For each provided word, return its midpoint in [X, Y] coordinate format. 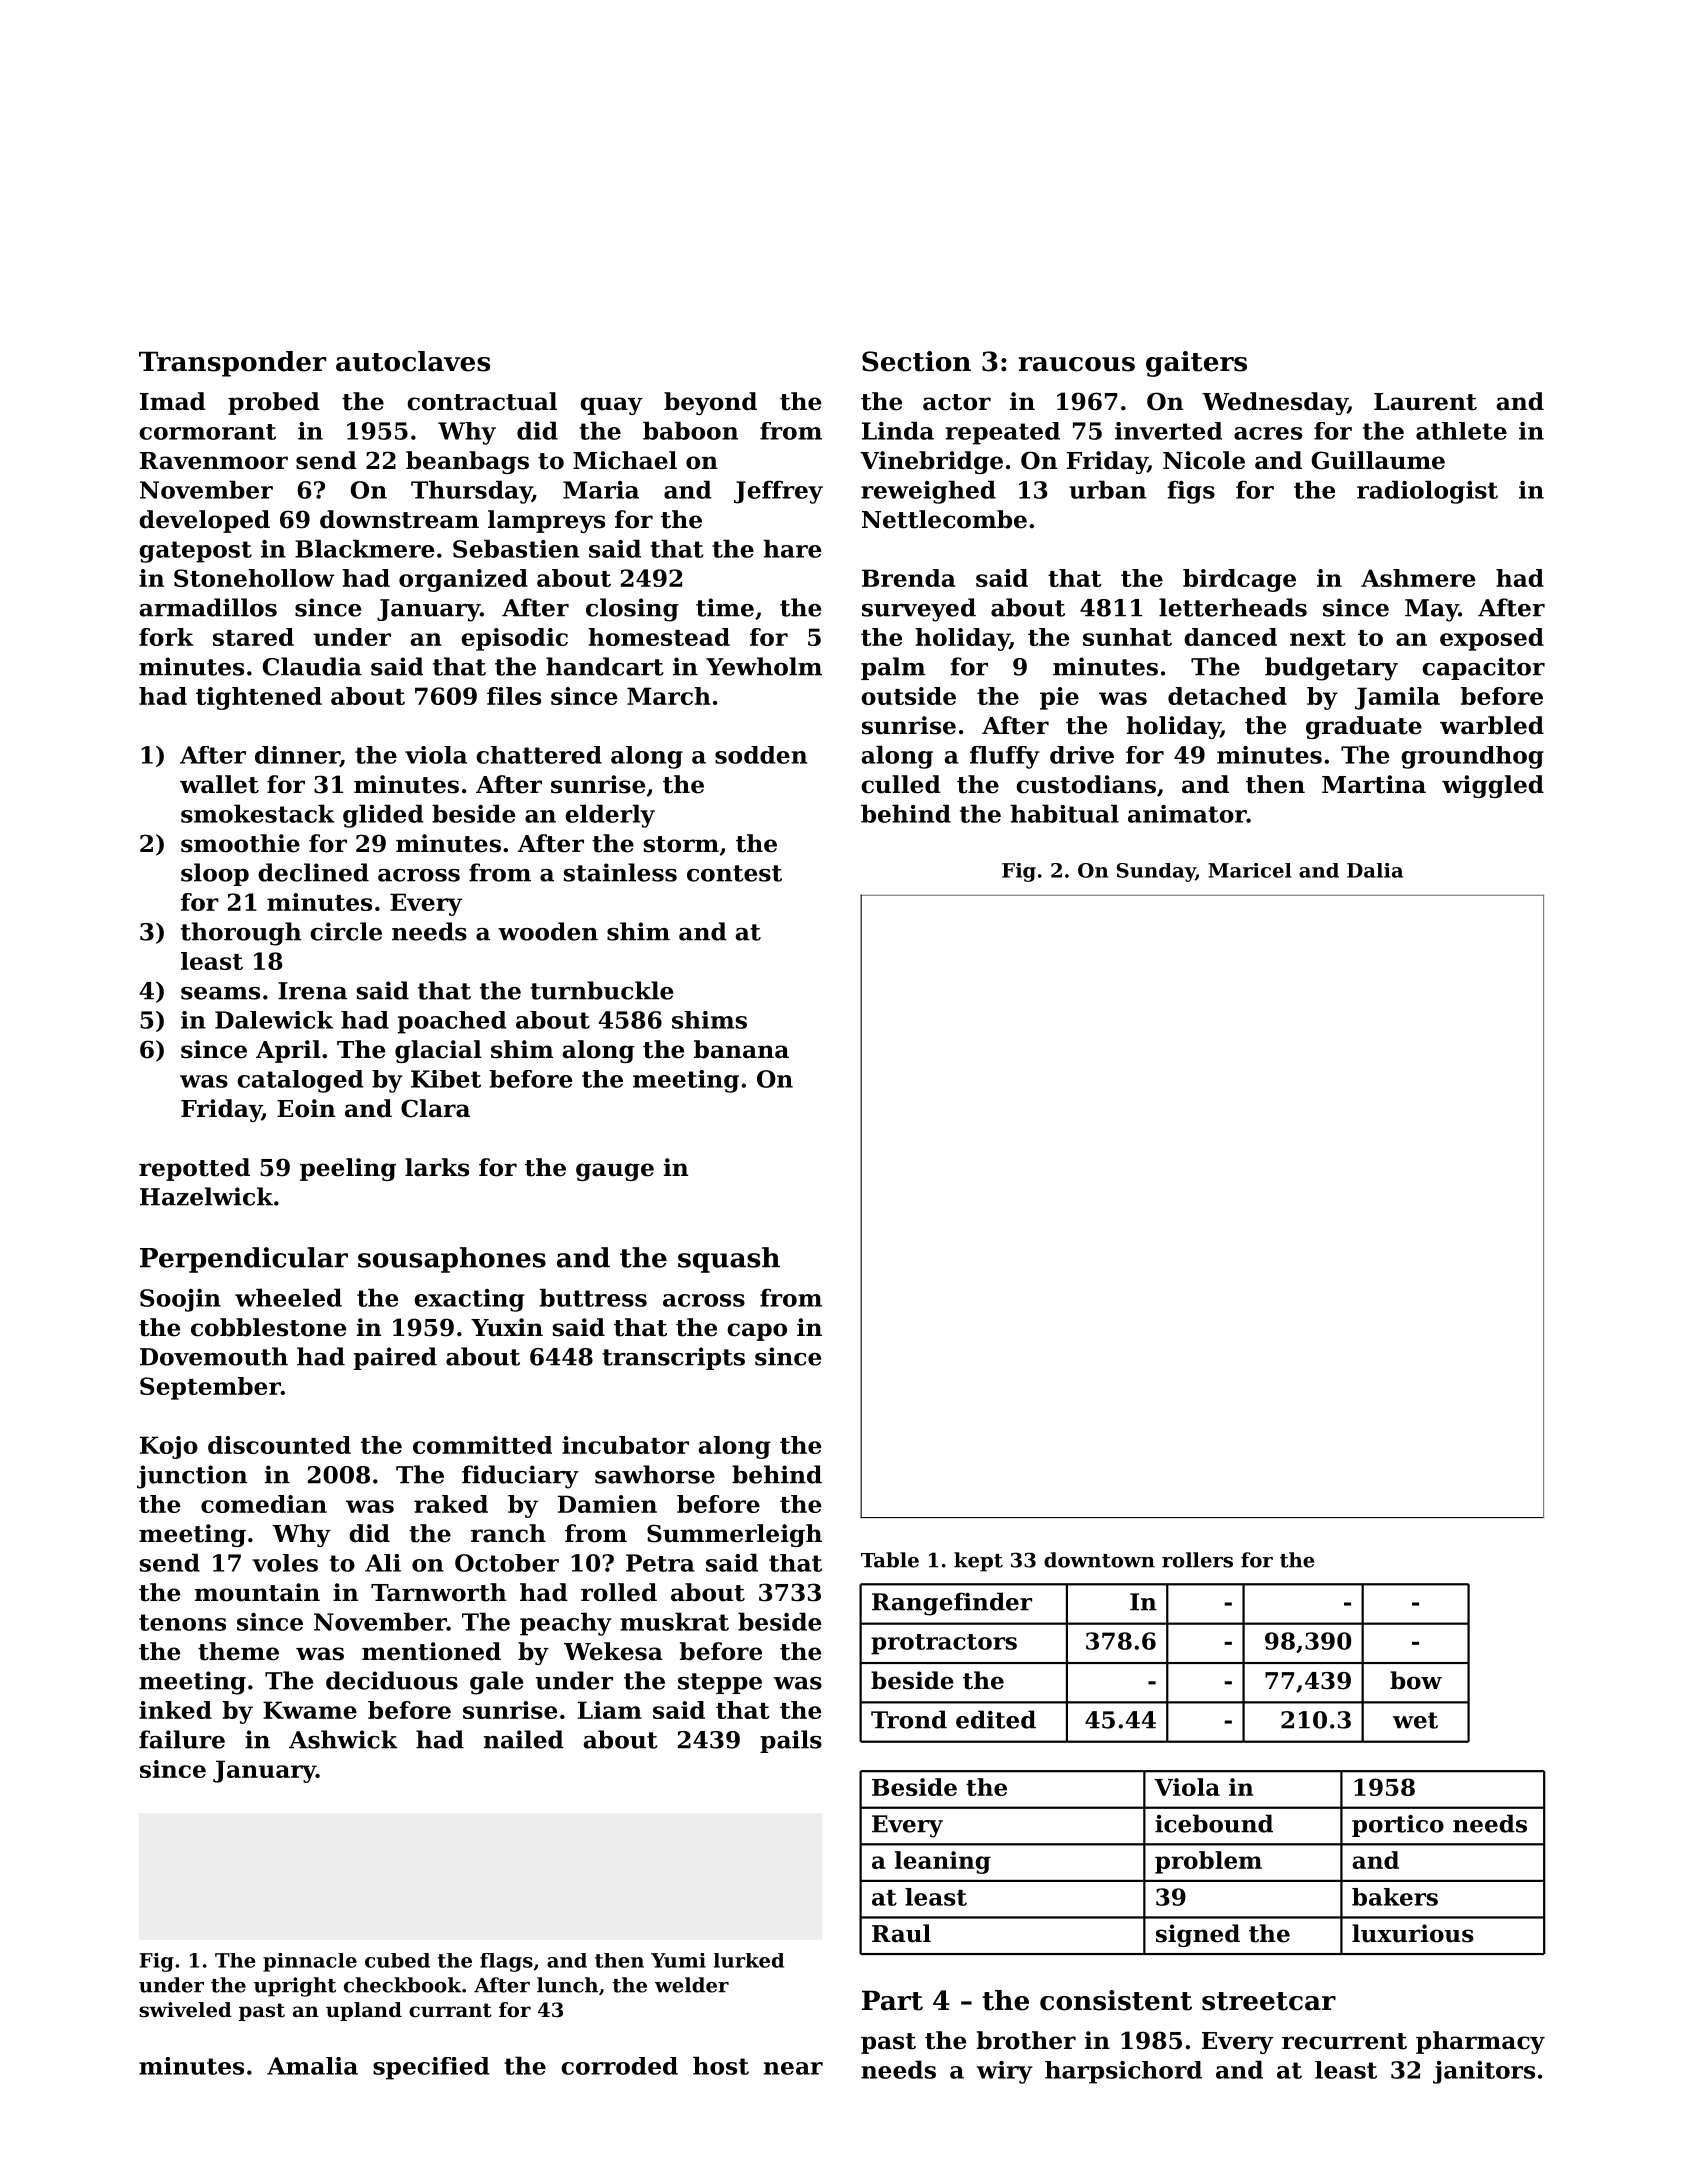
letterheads [1233, 607]
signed [1198, 1935]
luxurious [1413, 1933]
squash [729, 1260]
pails [791, 1741]
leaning [943, 1862]
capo [757, 1332]
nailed [524, 1739]
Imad [173, 401]
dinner [297, 756]
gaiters [1196, 364]
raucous [1077, 364]
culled [901, 784]
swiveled [185, 2010]
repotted [194, 1169]
